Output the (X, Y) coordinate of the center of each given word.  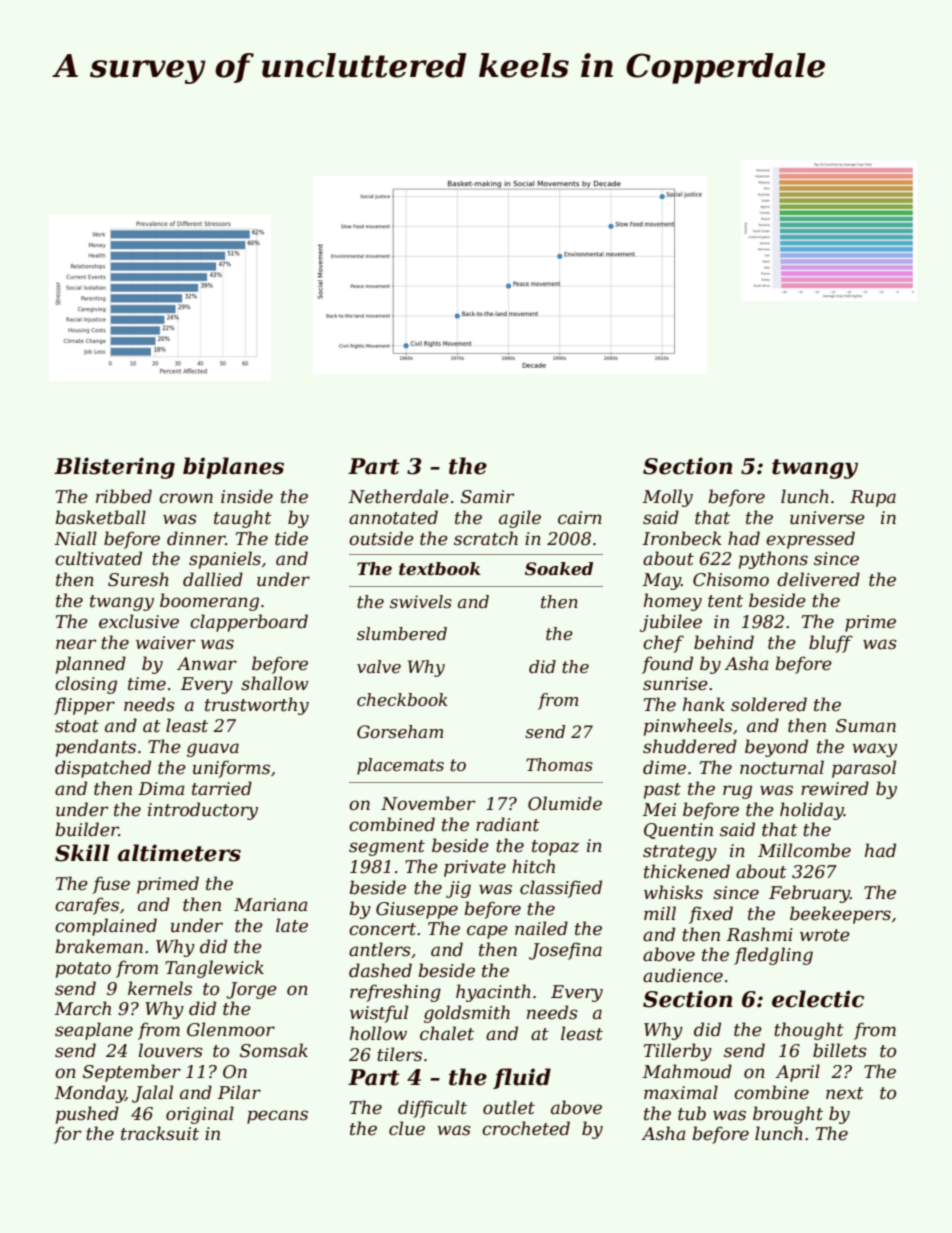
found (667, 665)
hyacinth (493, 993)
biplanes (233, 468)
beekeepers (840, 915)
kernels (160, 988)
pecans (277, 1117)
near (76, 644)
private (475, 868)
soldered (769, 704)
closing (86, 685)
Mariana (271, 904)
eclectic (818, 999)
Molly (667, 498)
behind (724, 642)
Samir (487, 497)
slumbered (402, 633)
